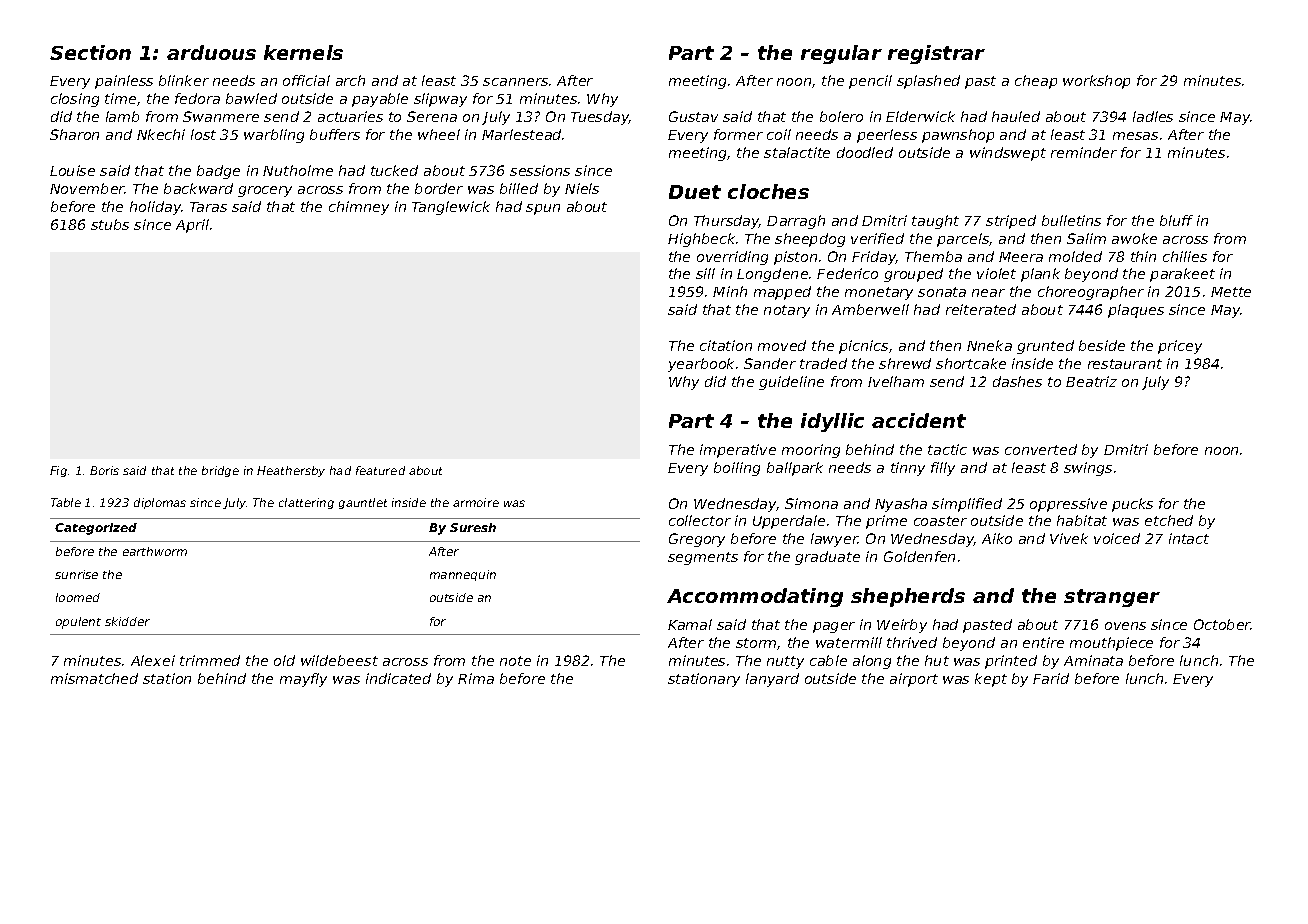 The width and height of the screenshot is (1308, 924). What do you see at coordinates (730, 291) in the screenshot?
I see `Minh` at bounding box center [730, 291].
